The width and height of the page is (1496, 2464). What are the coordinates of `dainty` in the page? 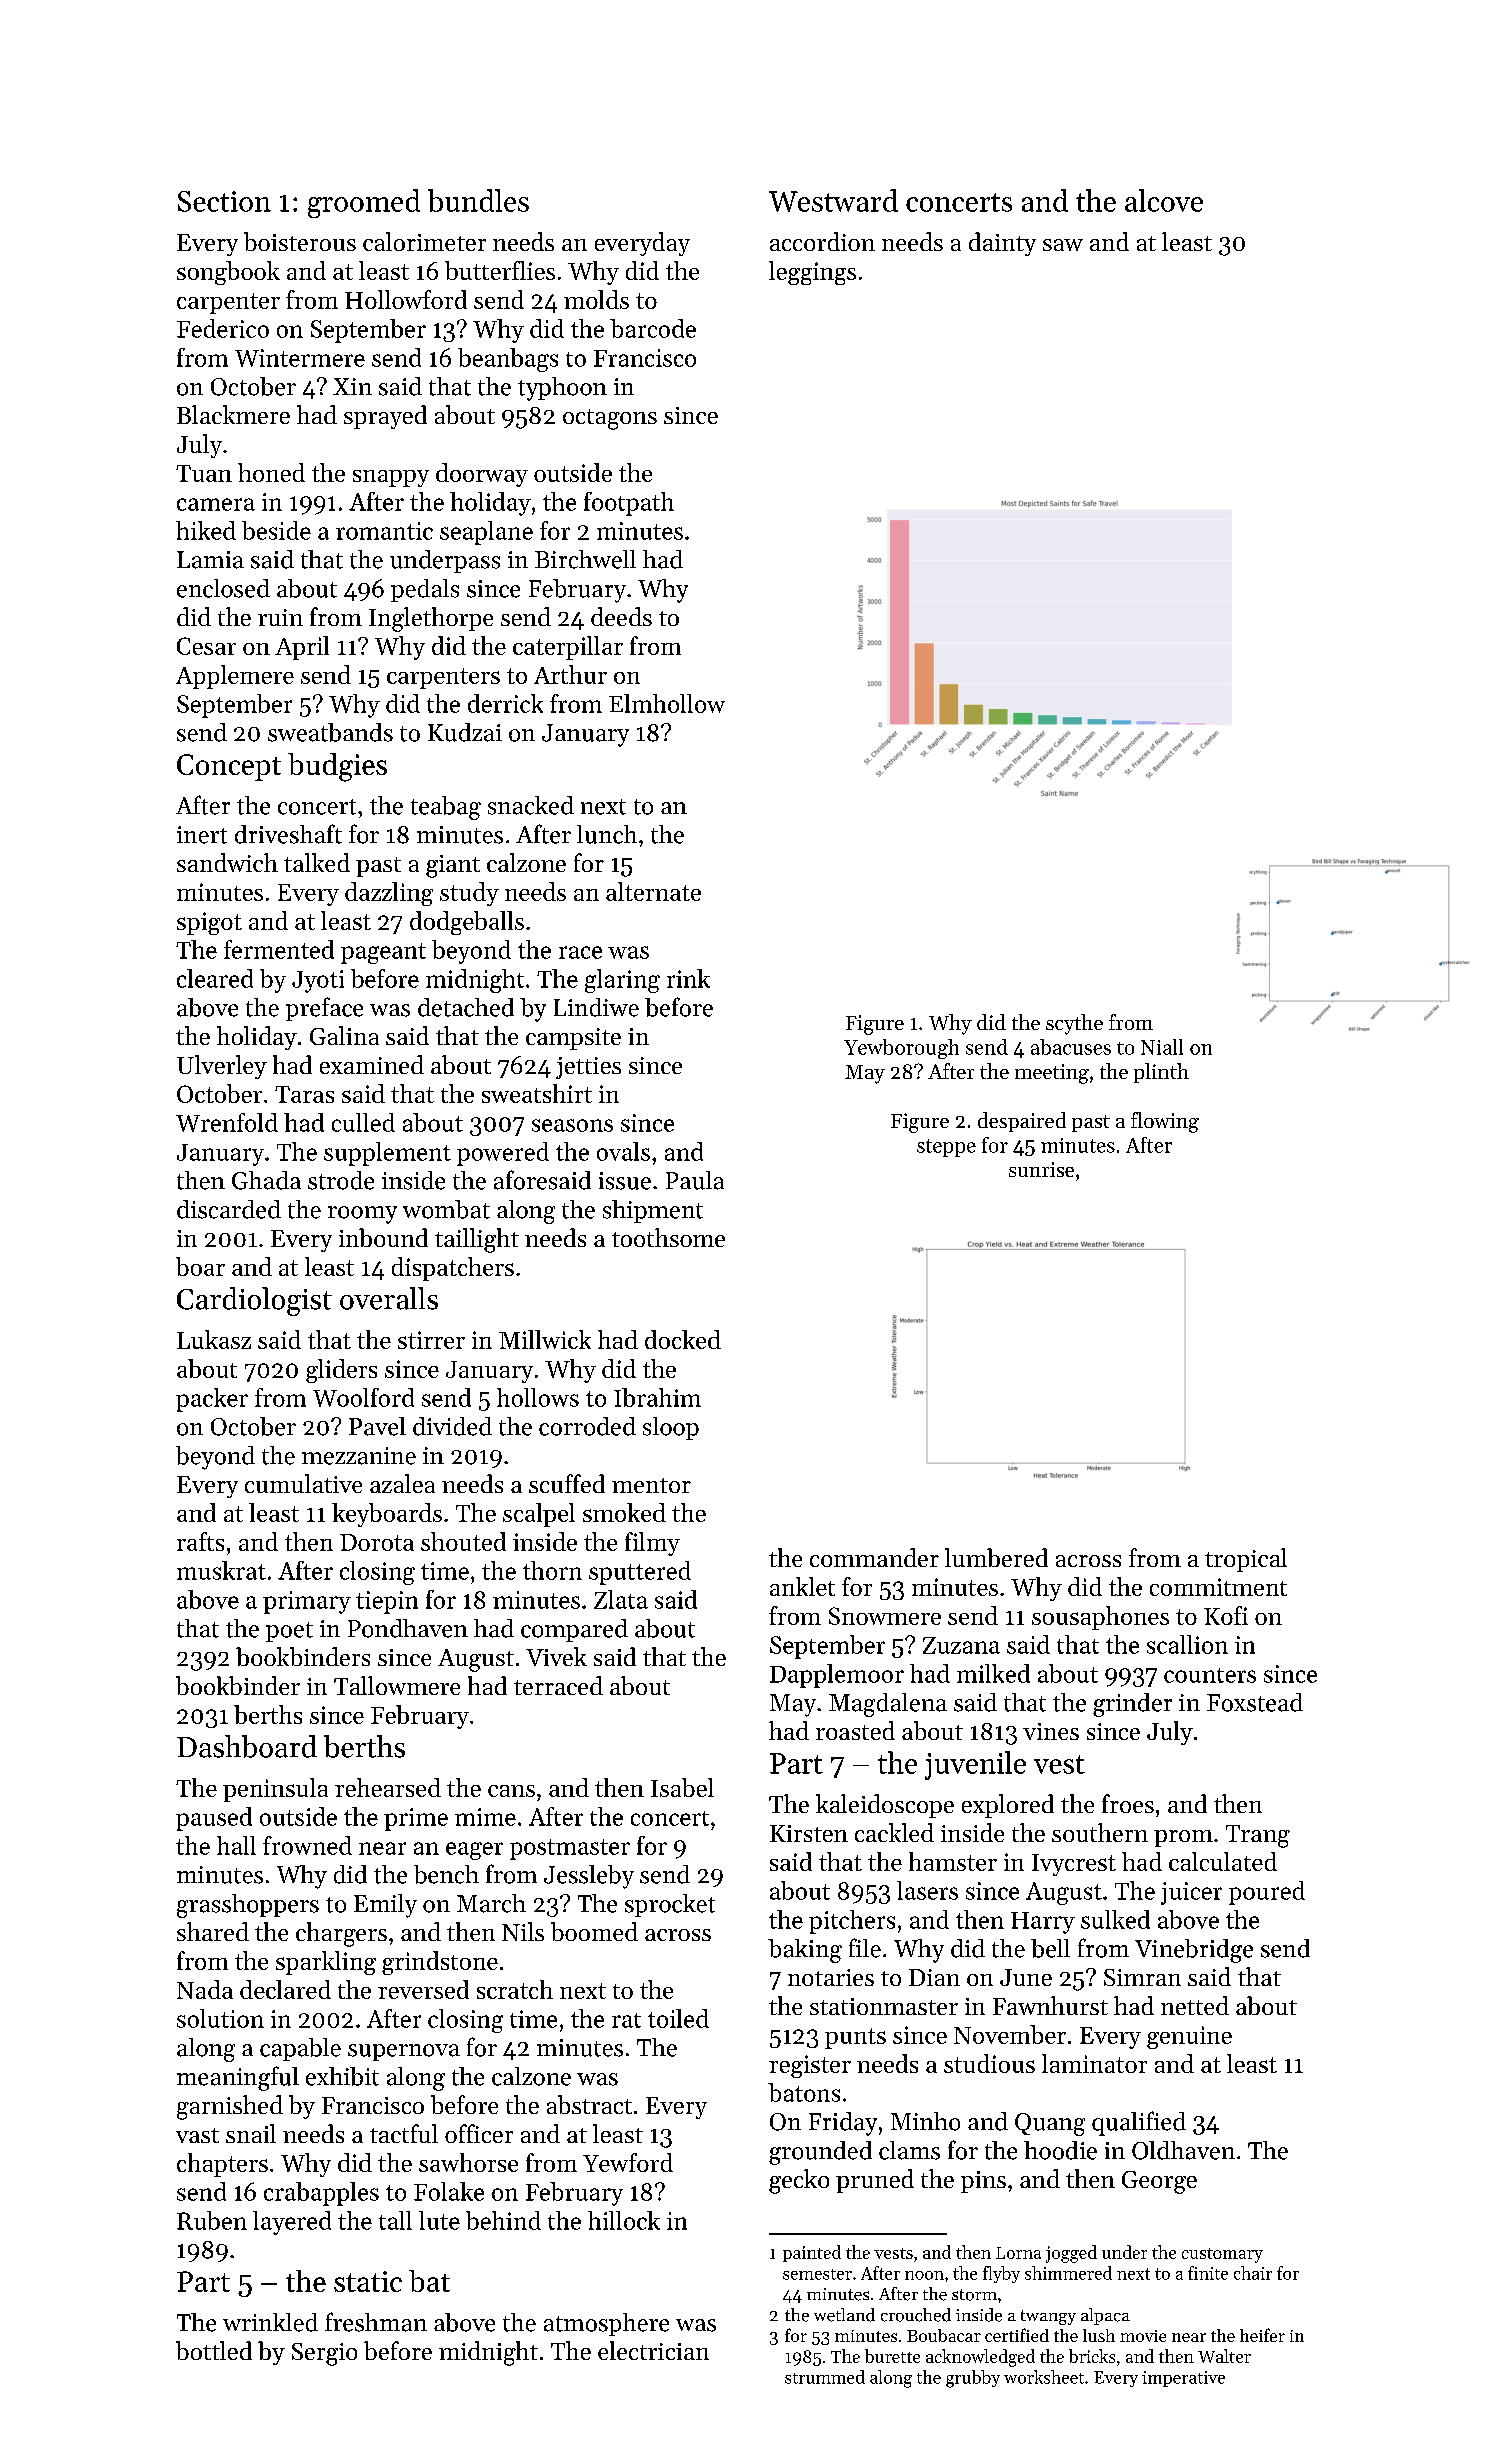 It's located at (1002, 244).
